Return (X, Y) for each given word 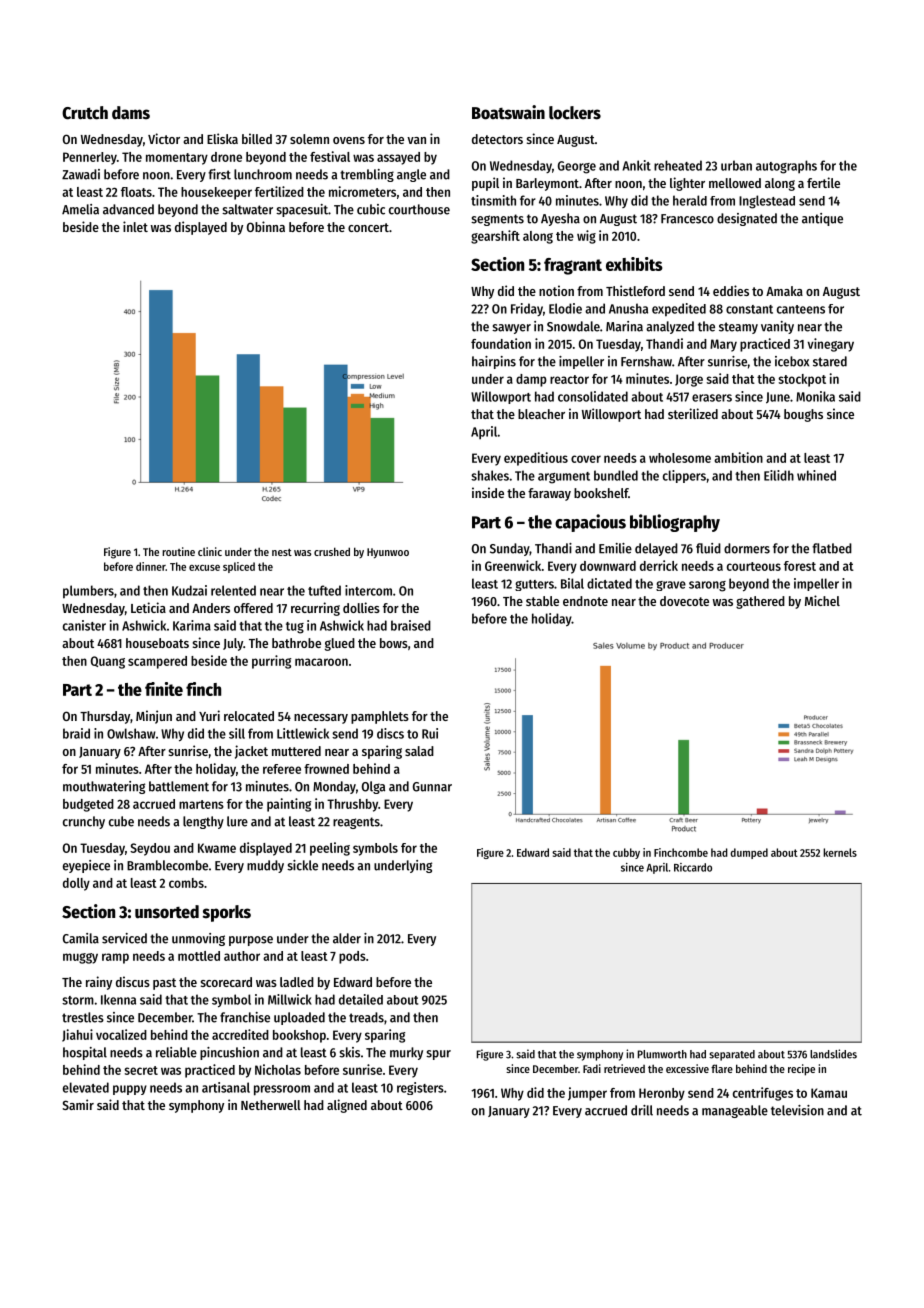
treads (366, 1017)
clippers (684, 476)
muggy (80, 958)
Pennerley (90, 158)
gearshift (495, 237)
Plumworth (662, 1054)
